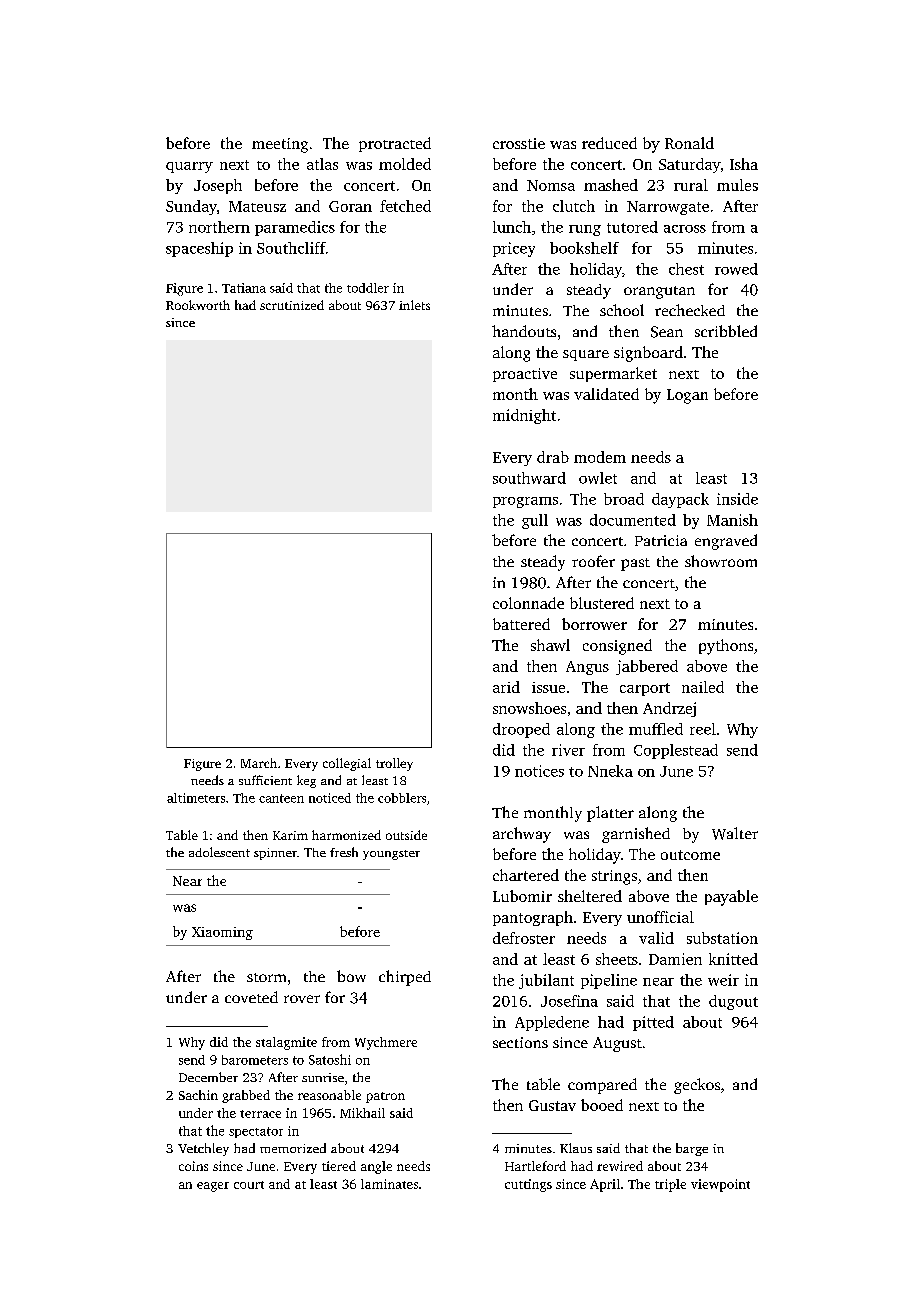 This screenshot has width=924, height=1311. What do you see at coordinates (347, 764) in the screenshot?
I see `collegial` at bounding box center [347, 764].
